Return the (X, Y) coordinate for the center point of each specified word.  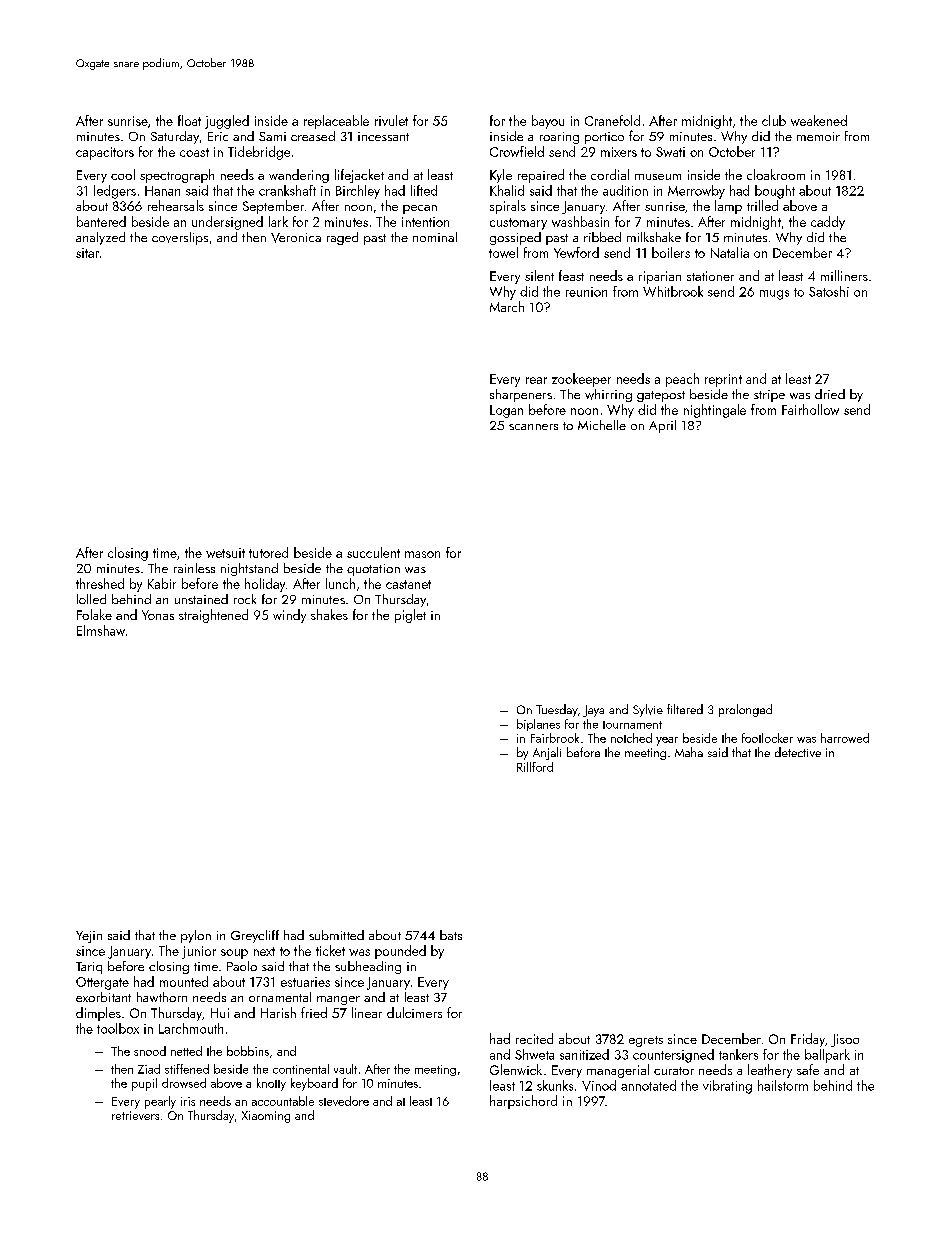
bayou (548, 122)
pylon (196, 936)
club (774, 120)
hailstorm (783, 1085)
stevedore (344, 1101)
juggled (227, 122)
